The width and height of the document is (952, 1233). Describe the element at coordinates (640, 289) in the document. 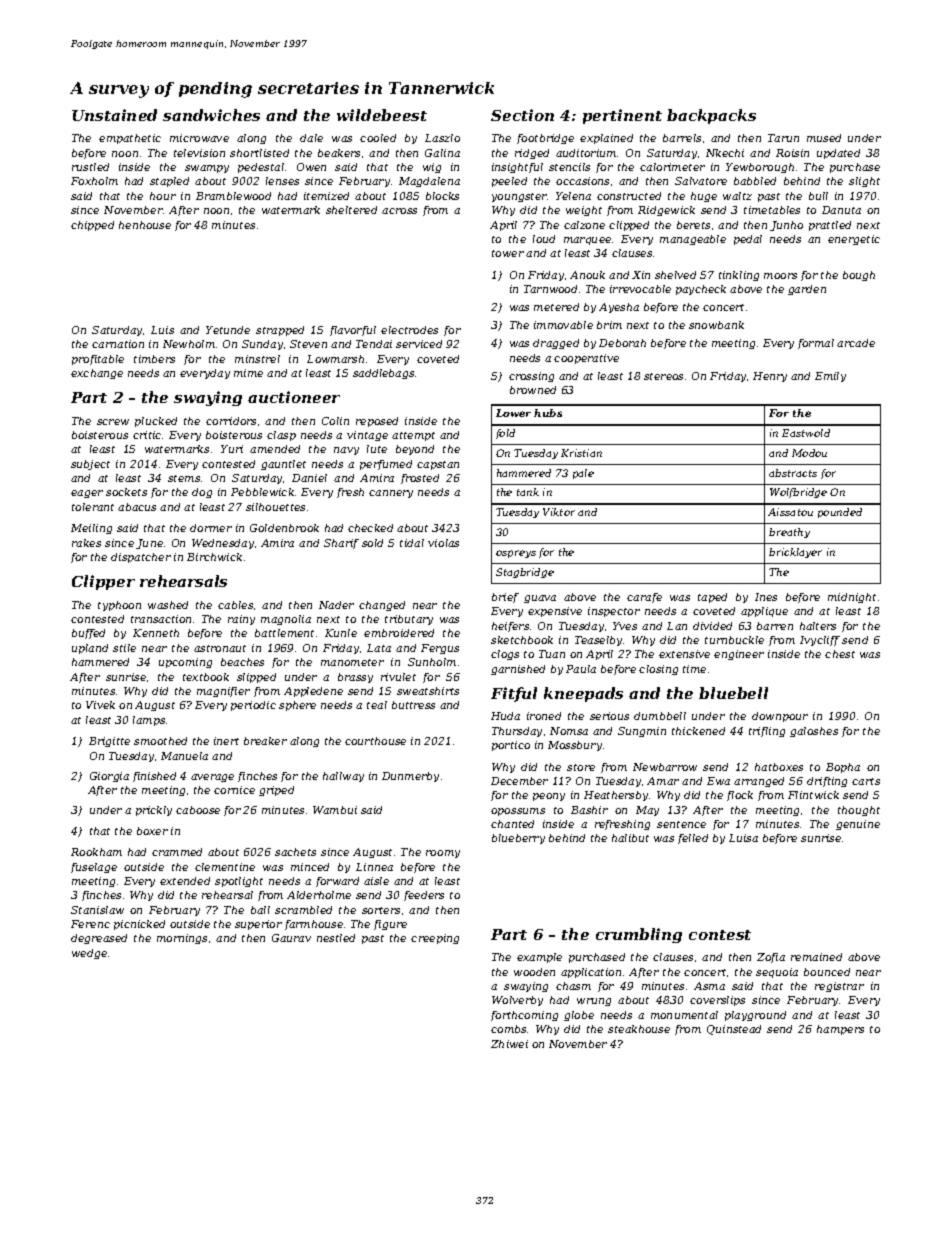

I see `irrevocable` at that location.
